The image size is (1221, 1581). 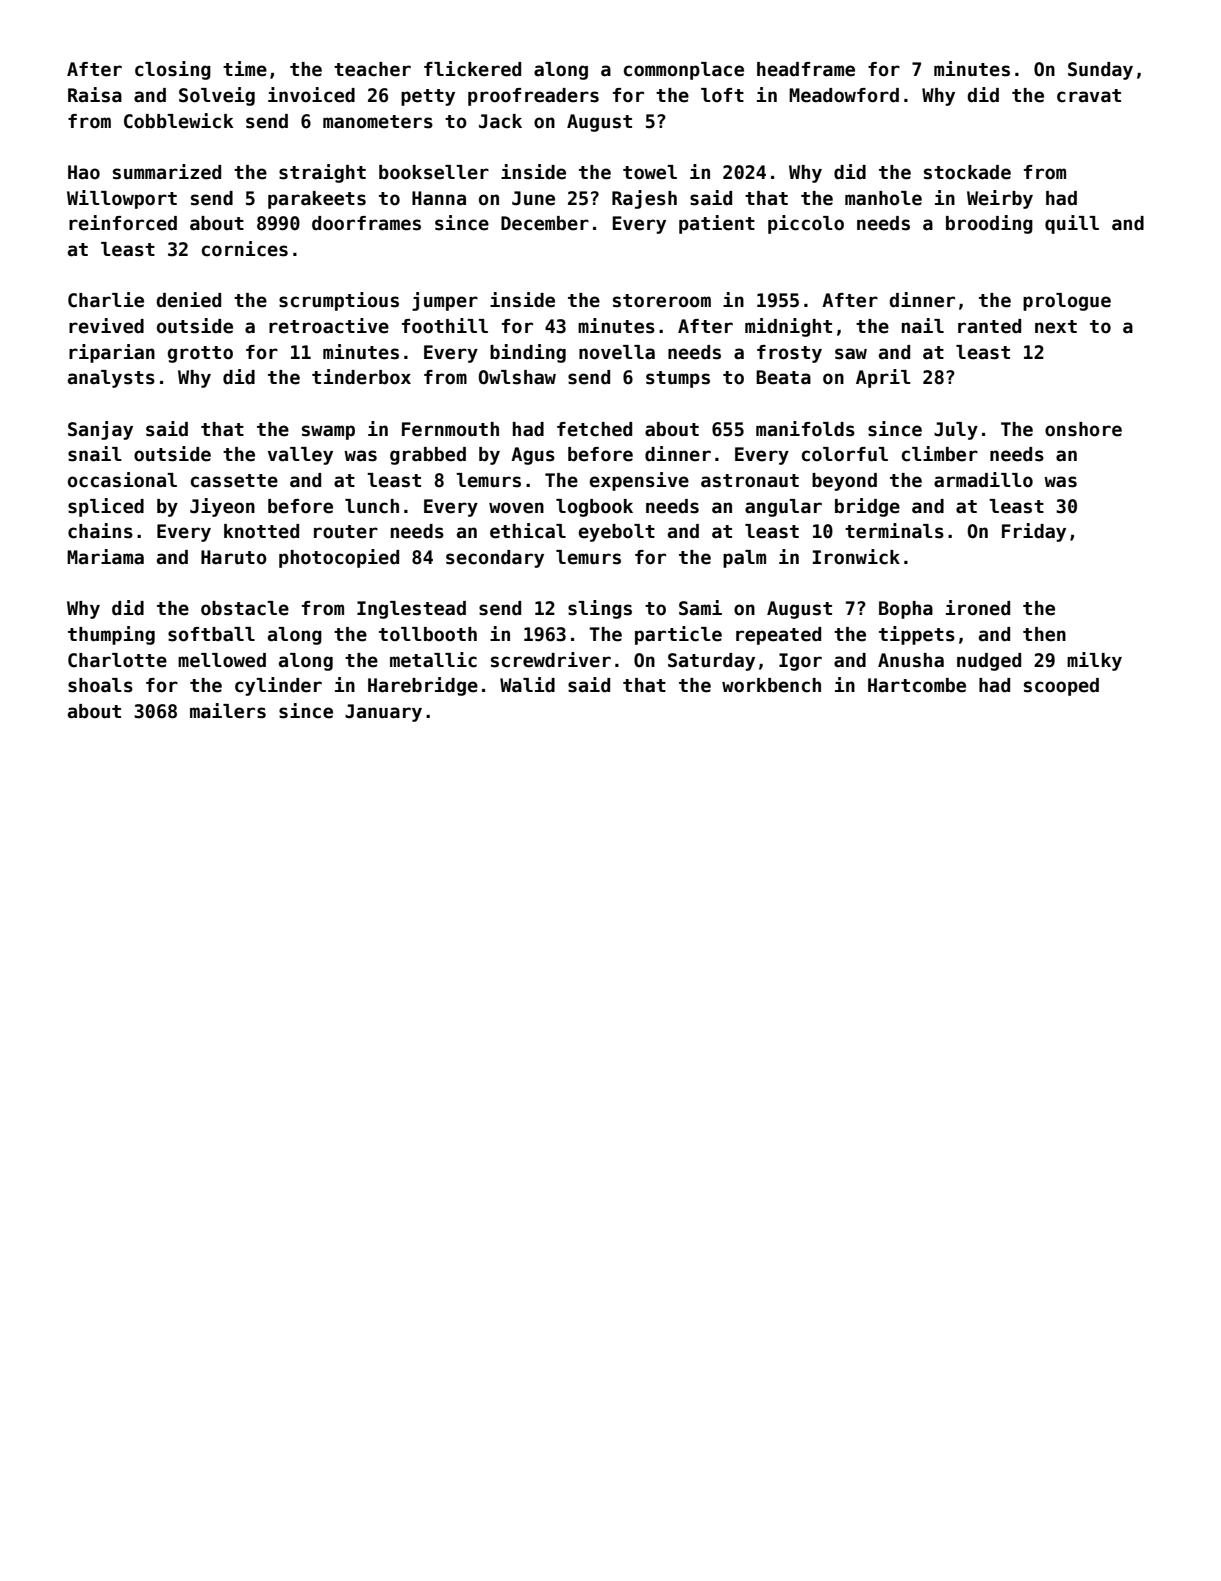 I want to click on brooding, so click(x=989, y=224).
